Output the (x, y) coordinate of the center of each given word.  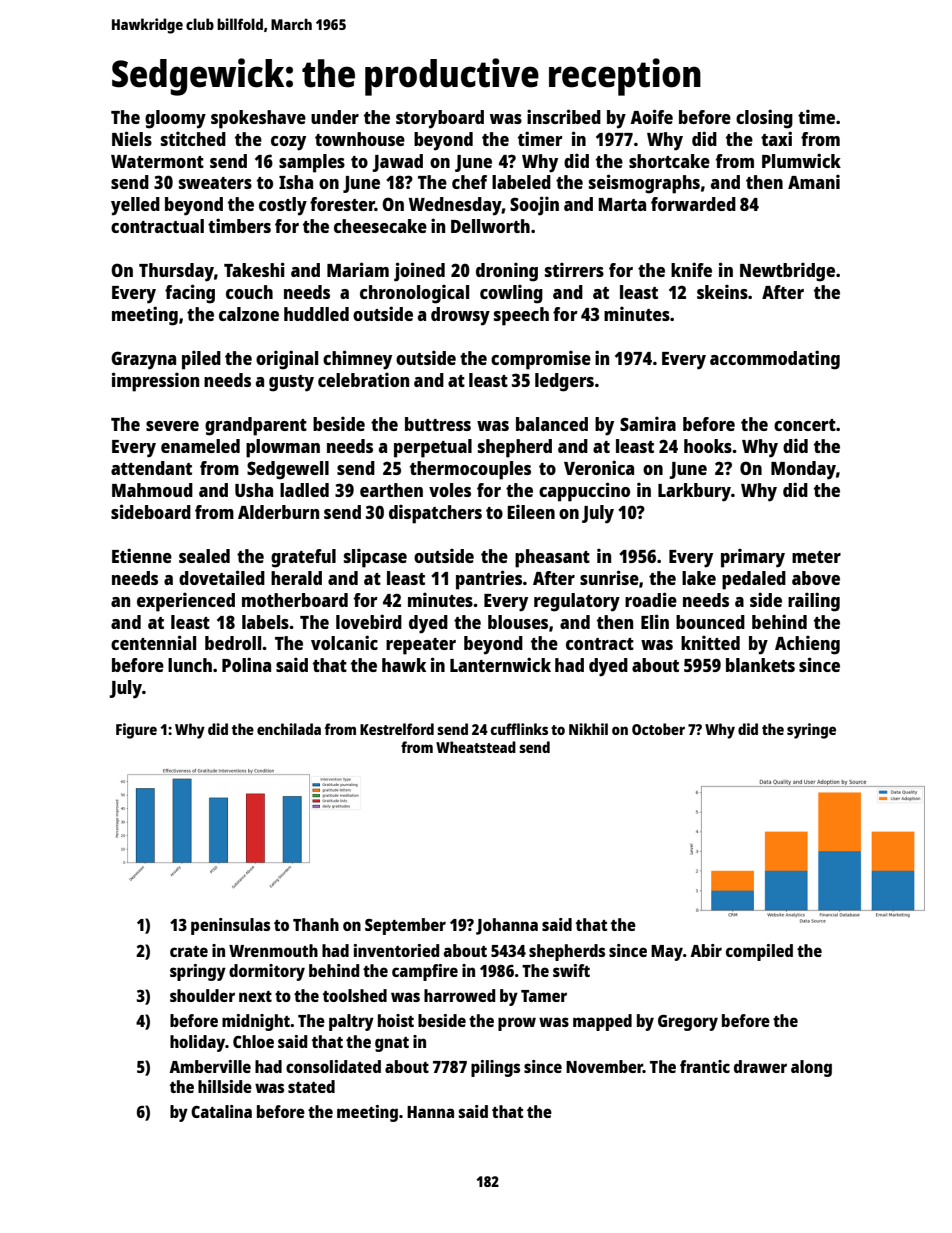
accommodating (775, 360)
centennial (153, 642)
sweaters (215, 183)
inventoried (397, 950)
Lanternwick (500, 664)
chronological (414, 294)
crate (189, 951)
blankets (760, 665)
